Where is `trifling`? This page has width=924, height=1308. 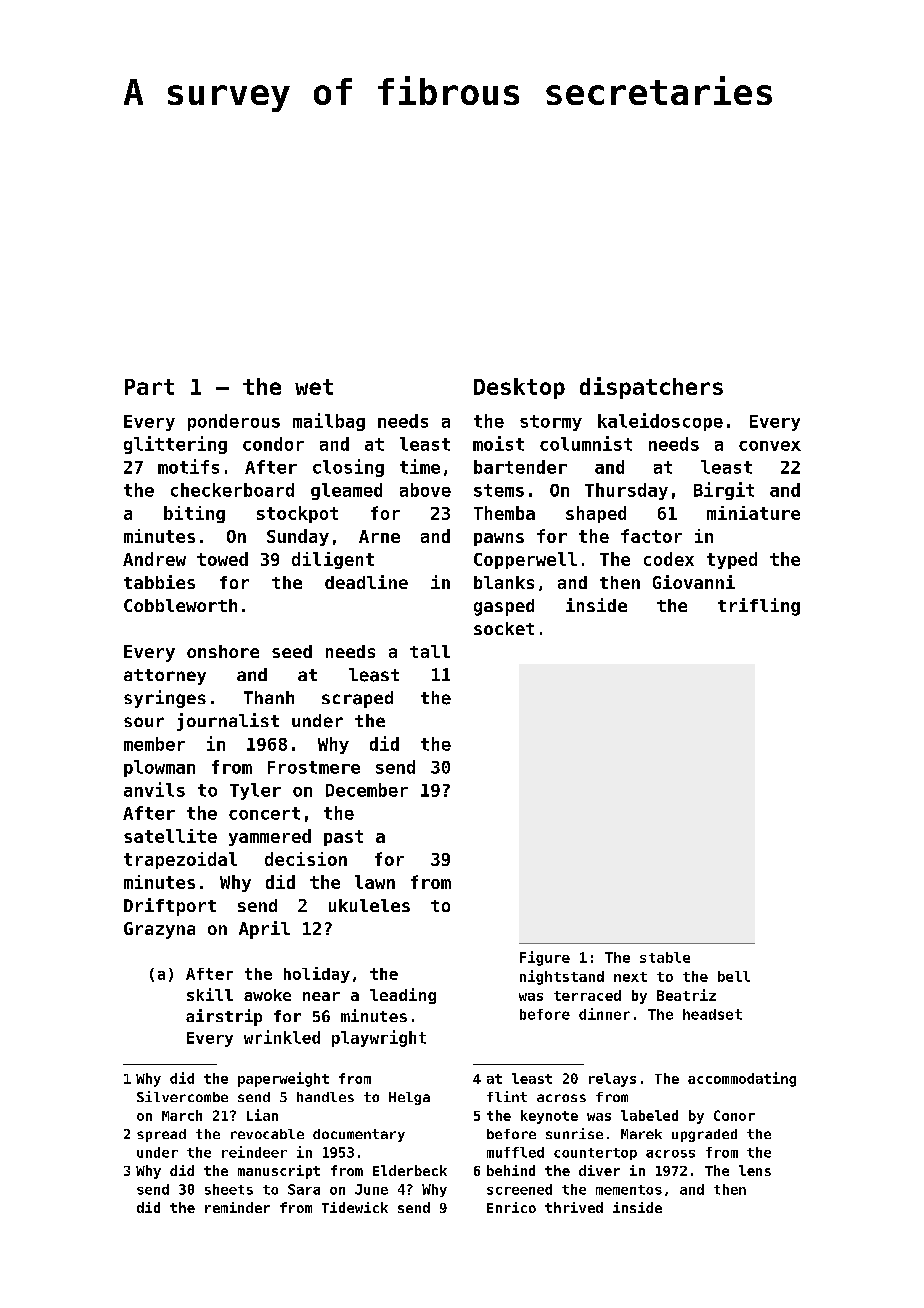 trifling is located at coordinates (759, 607).
